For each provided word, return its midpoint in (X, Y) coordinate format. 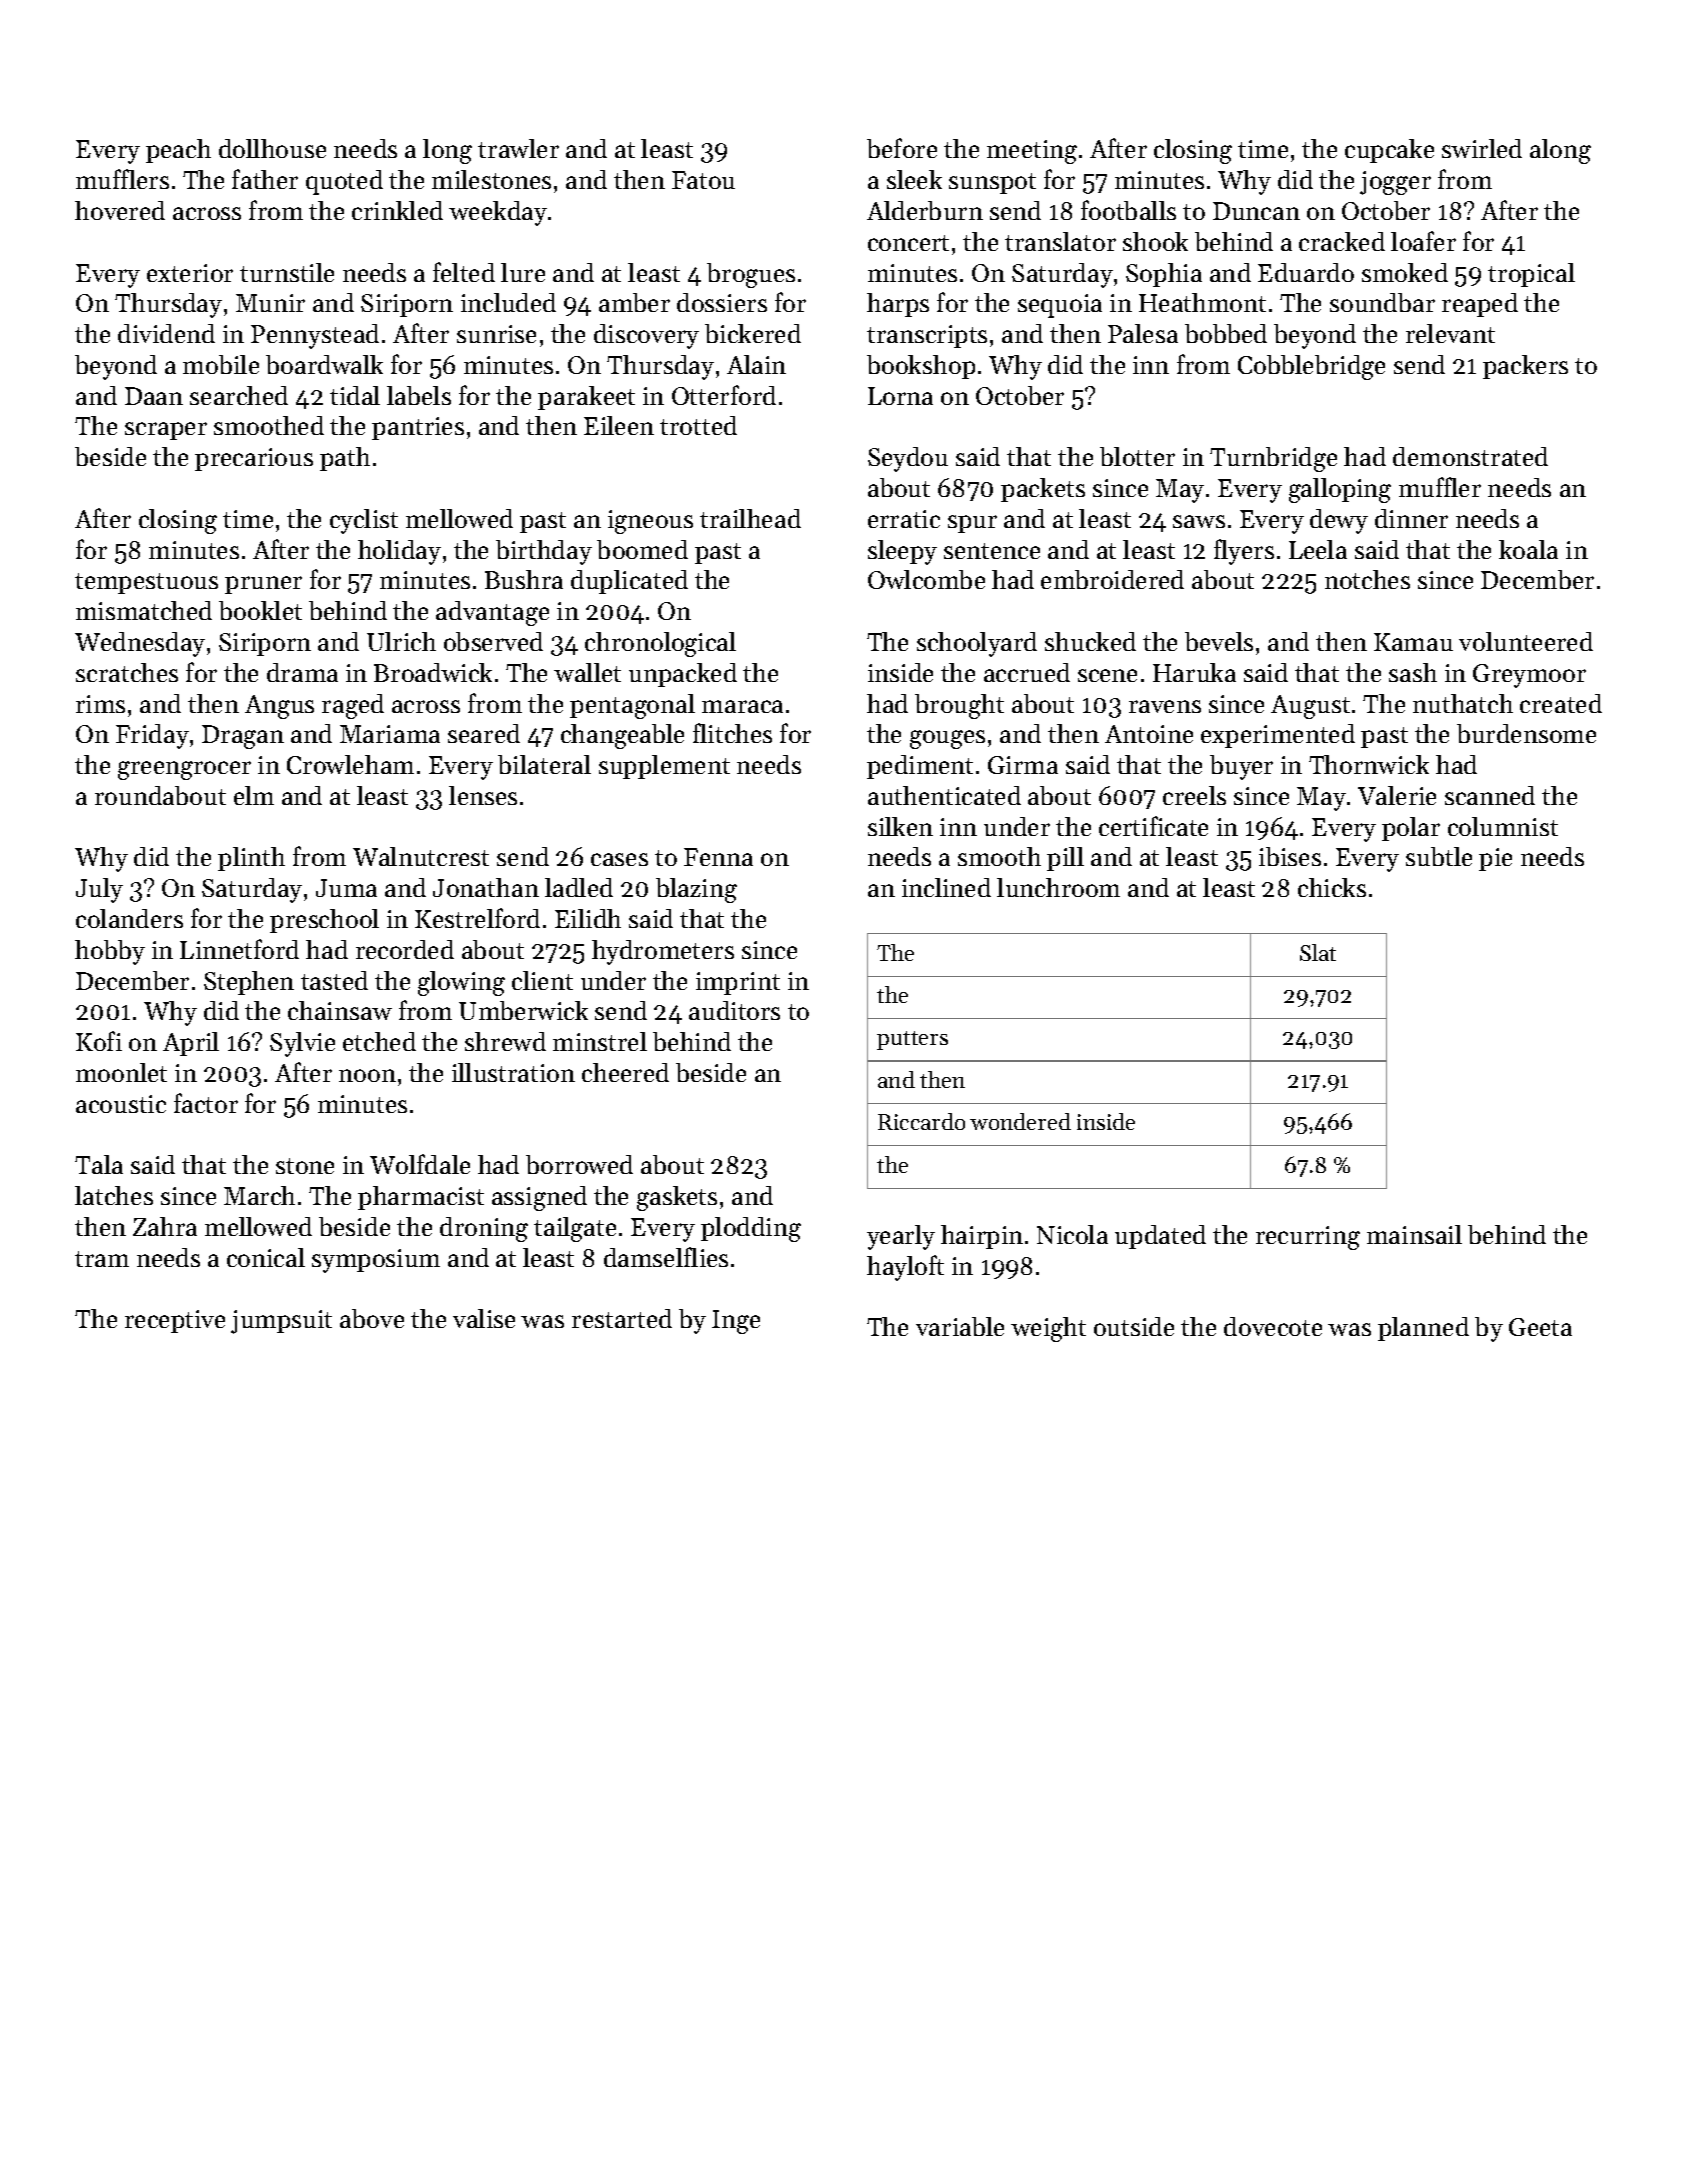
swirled (1482, 148)
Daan (154, 396)
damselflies (666, 1257)
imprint (738, 983)
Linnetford (239, 949)
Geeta (1540, 1327)
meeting (1032, 152)
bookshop (921, 367)
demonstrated (1470, 456)
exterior (190, 273)
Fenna (718, 857)
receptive (175, 1321)
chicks (1332, 887)
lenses (483, 795)
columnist (1503, 826)
